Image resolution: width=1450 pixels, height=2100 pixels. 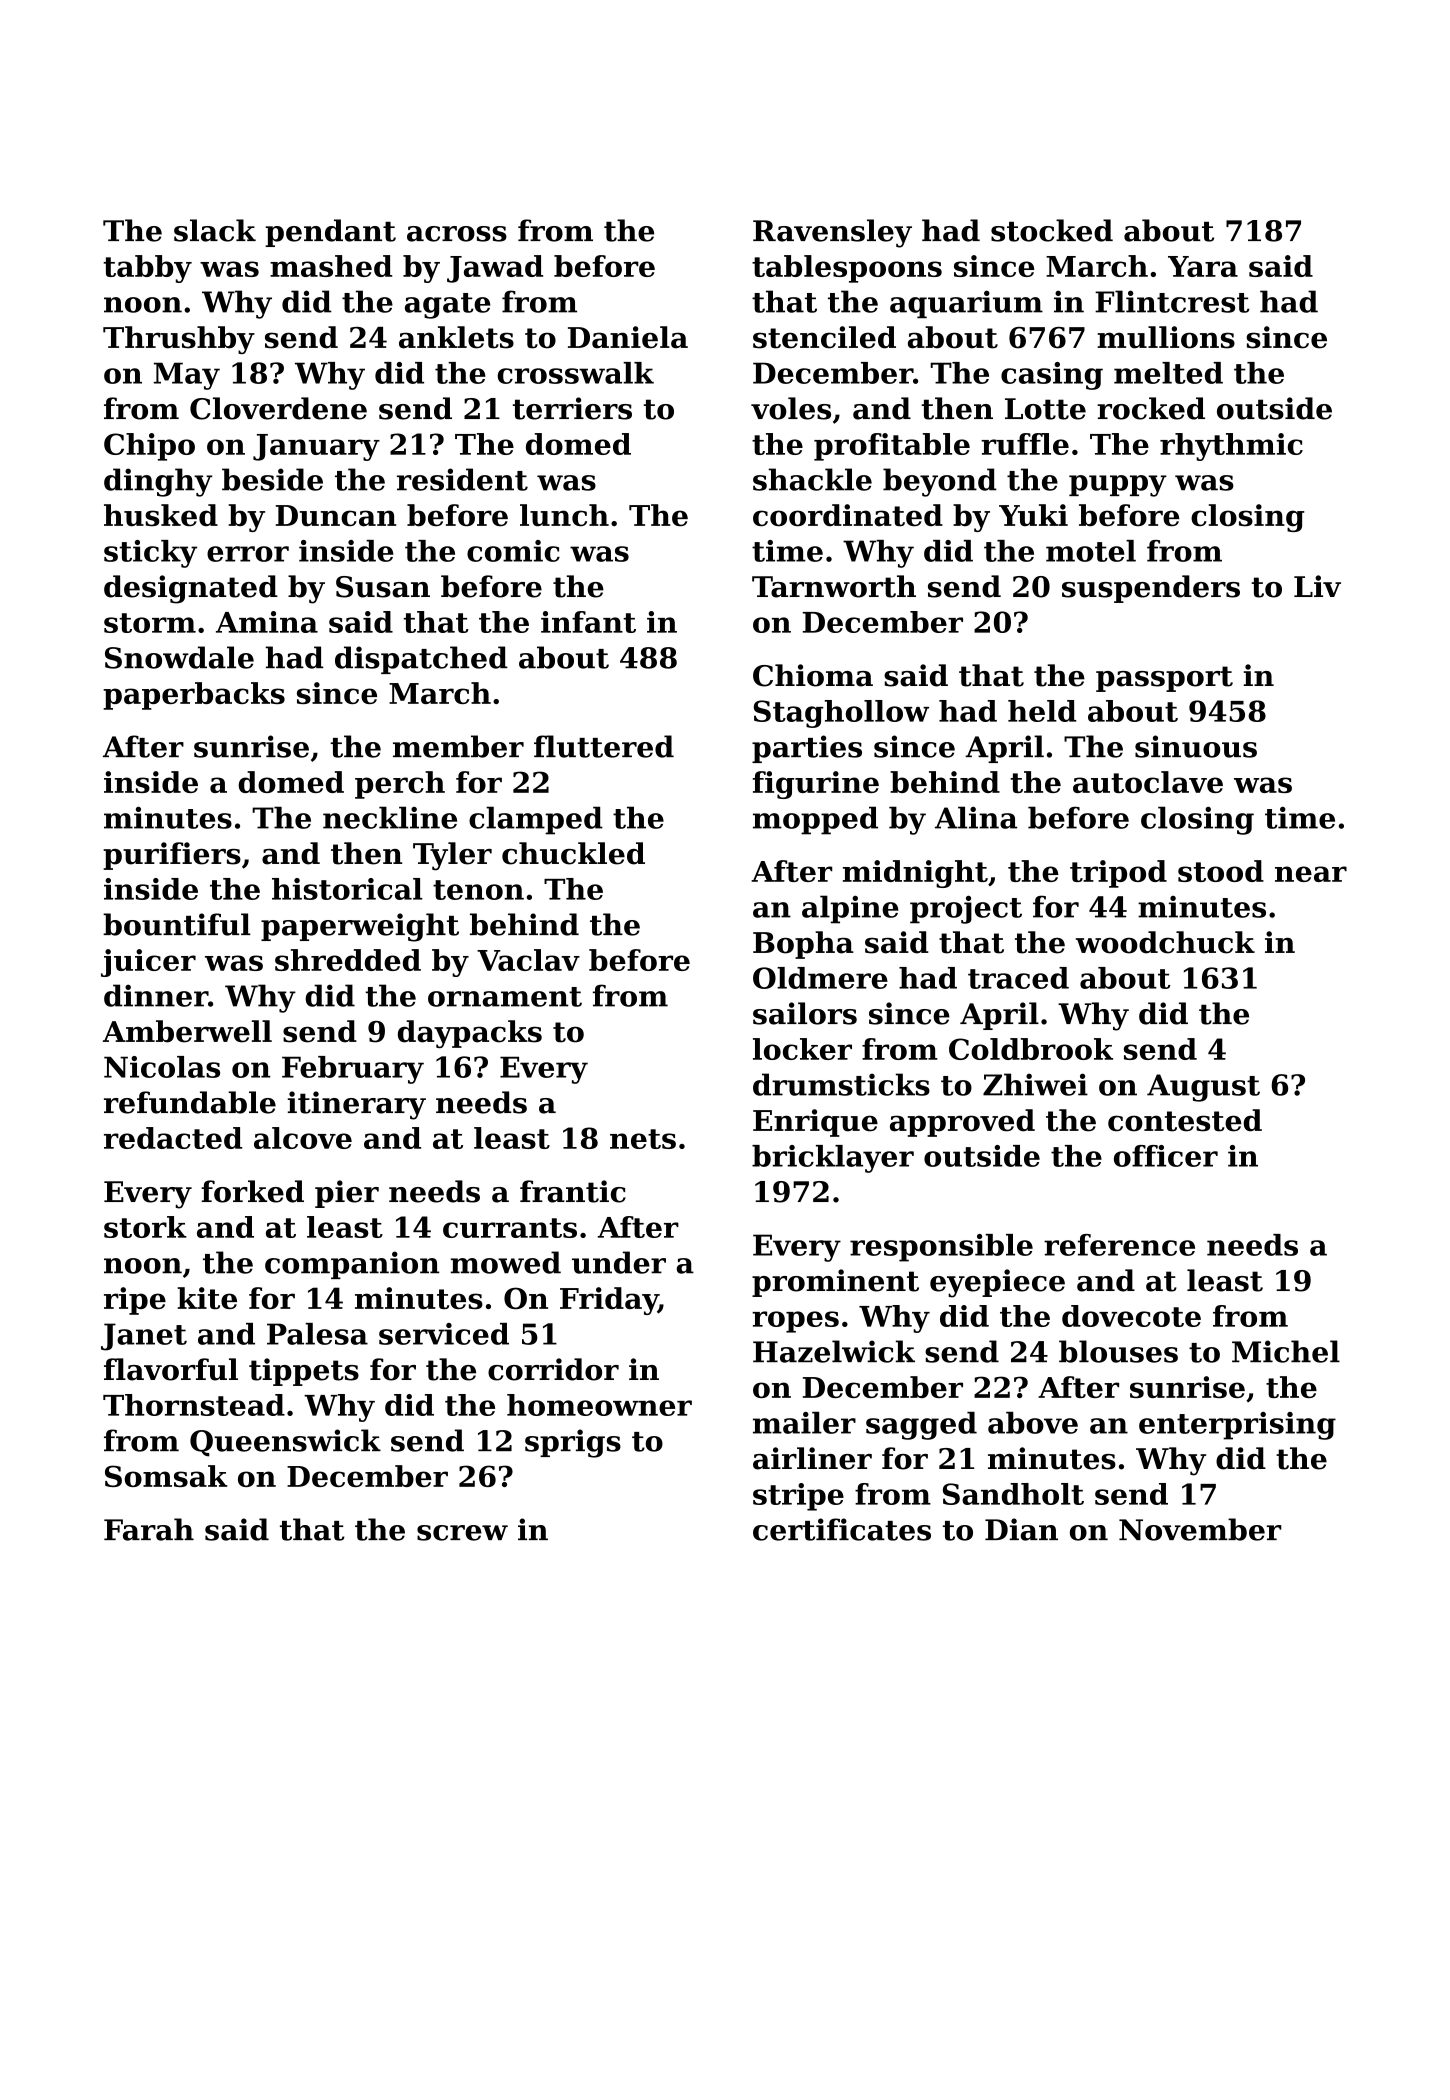 I want to click on infant, so click(x=588, y=622).
